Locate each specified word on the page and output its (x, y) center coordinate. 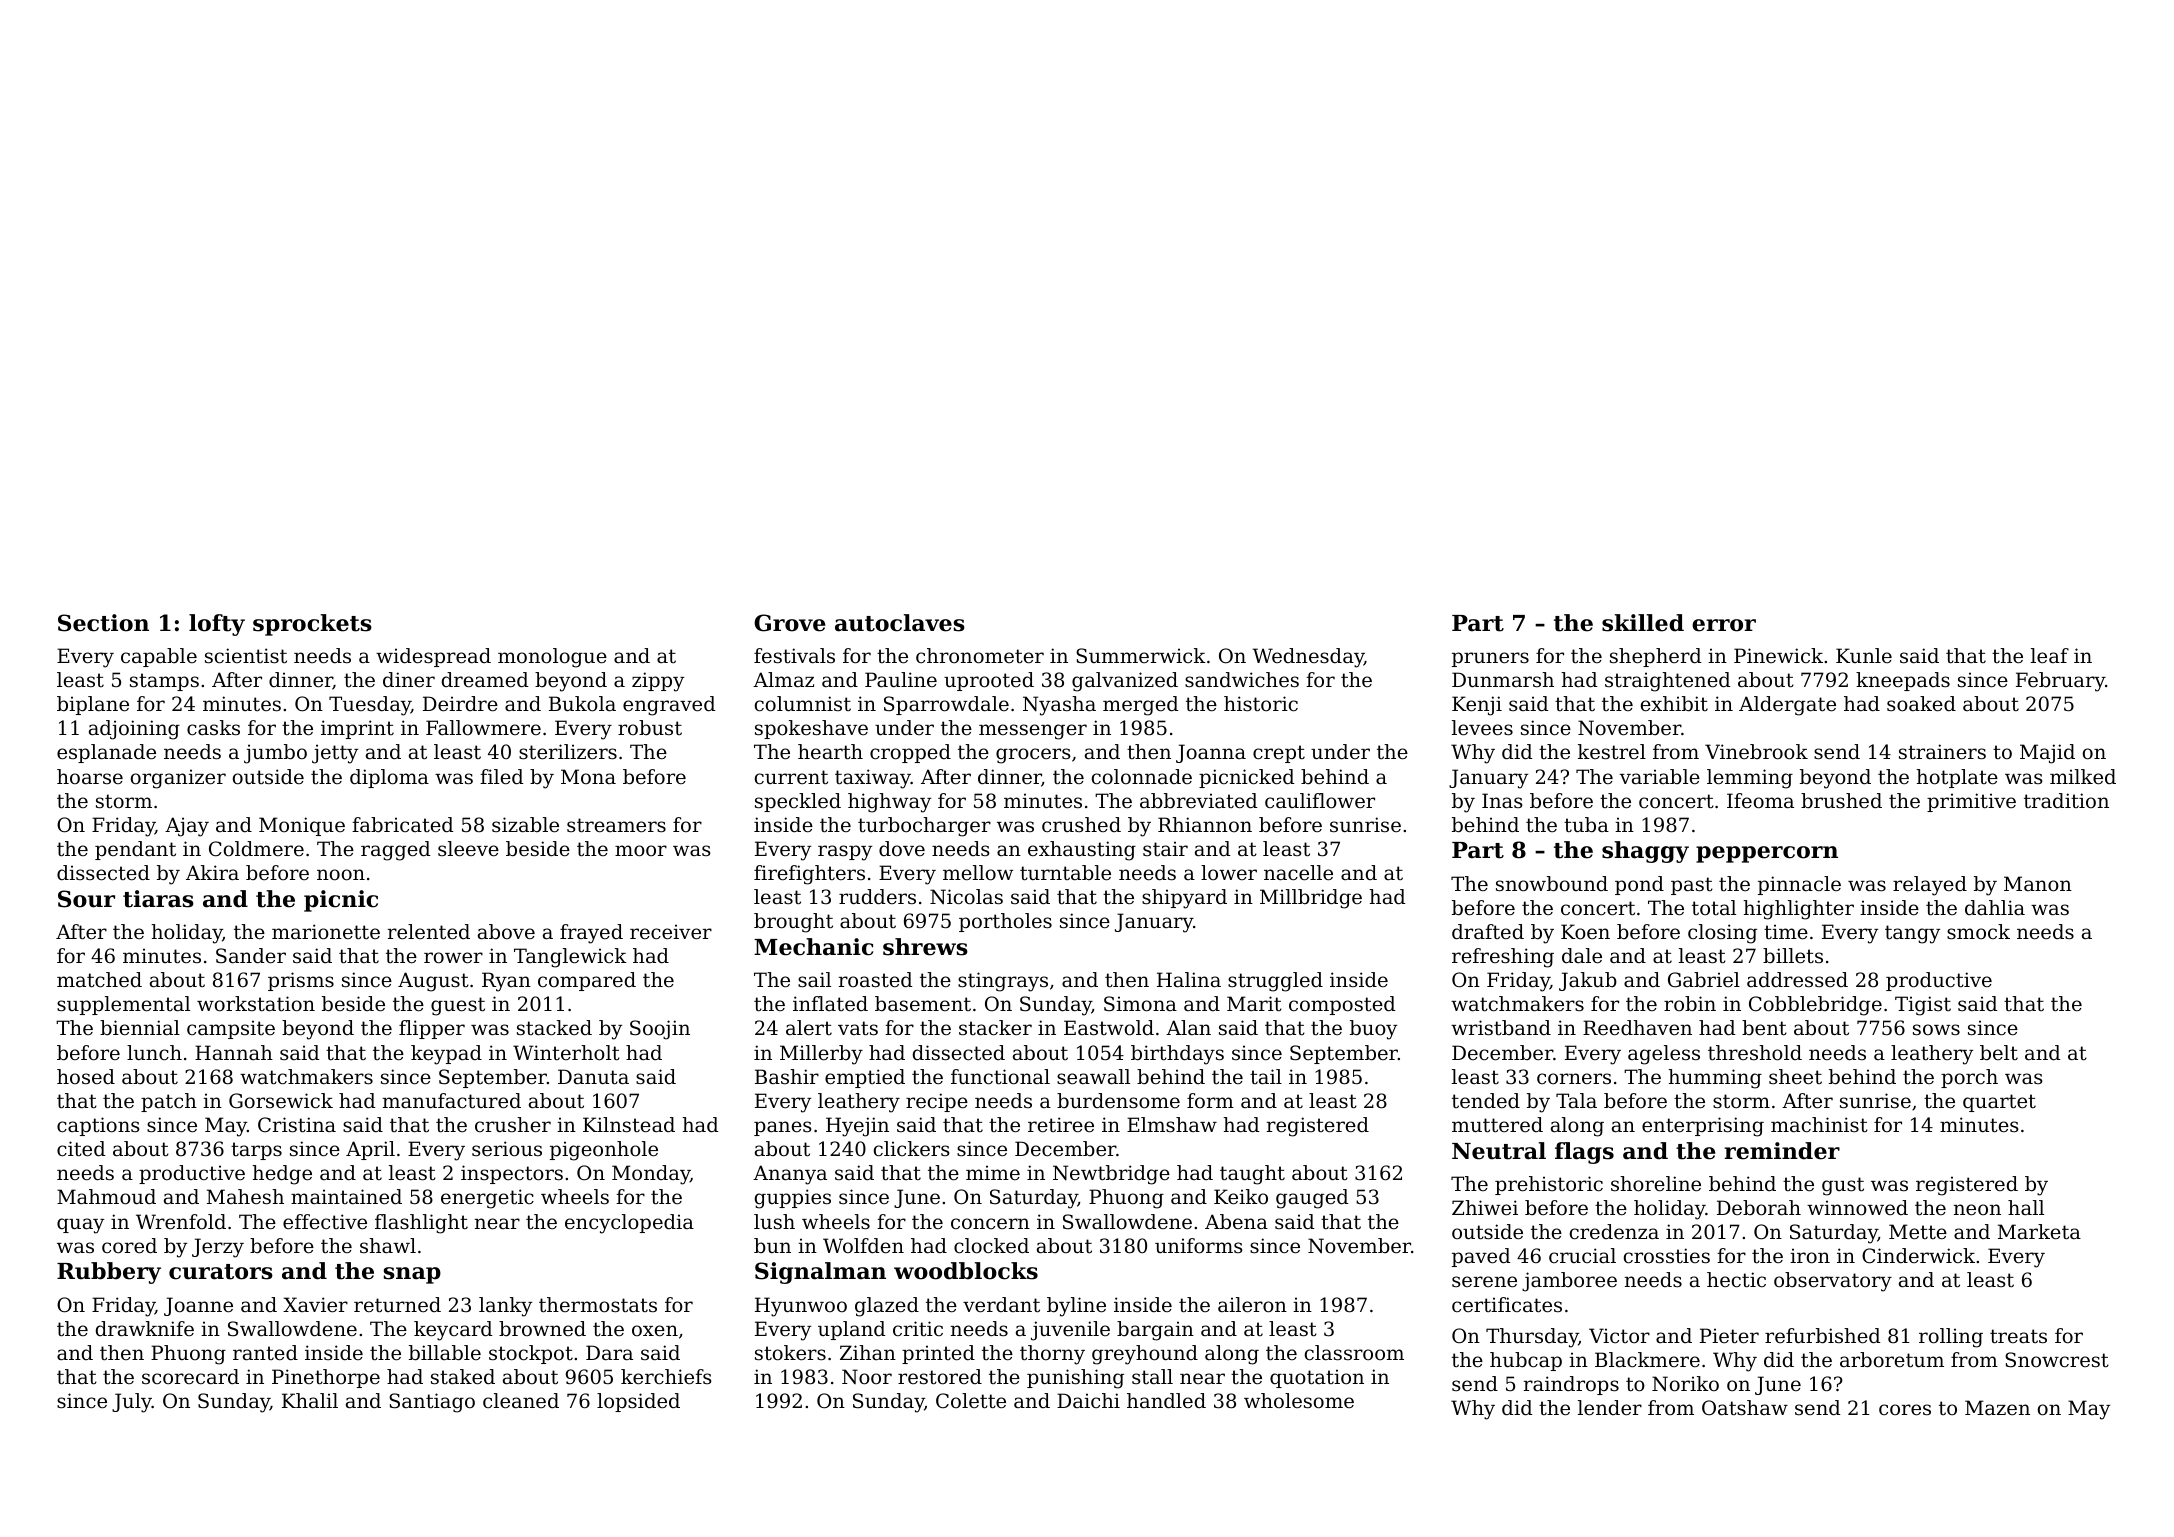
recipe (937, 1102)
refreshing (1503, 958)
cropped (910, 753)
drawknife (145, 1329)
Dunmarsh (1503, 679)
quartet (1999, 1103)
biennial (140, 1028)
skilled (1643, 623)
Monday (651, 1175)
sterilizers (568, 752)
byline (1076, 1307)
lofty (217, 625)
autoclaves (900, 623)
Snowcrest (2057, 1360)
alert (809, 1027)
